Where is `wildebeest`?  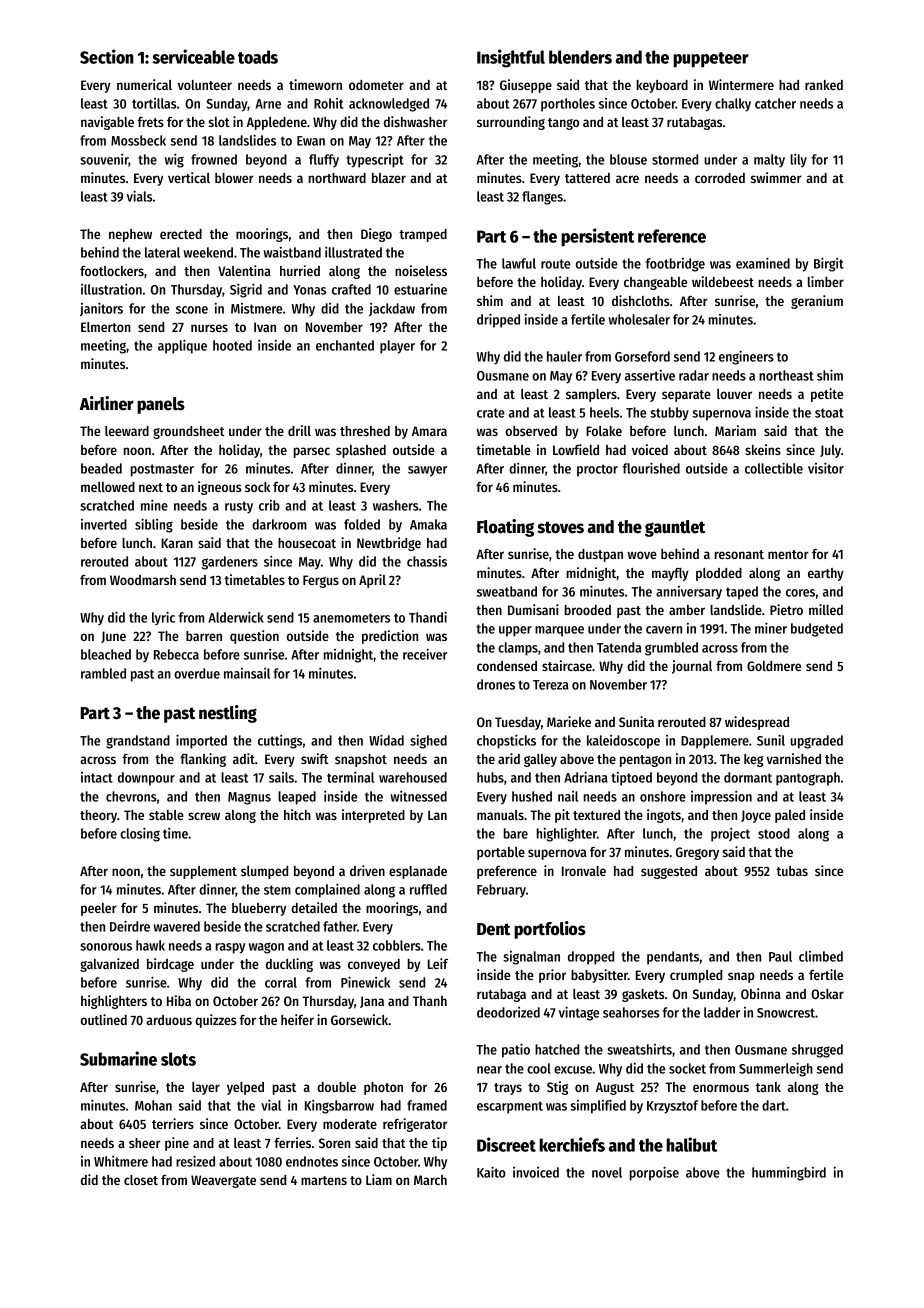
wildebeest is located at coordinates (723, 281).
